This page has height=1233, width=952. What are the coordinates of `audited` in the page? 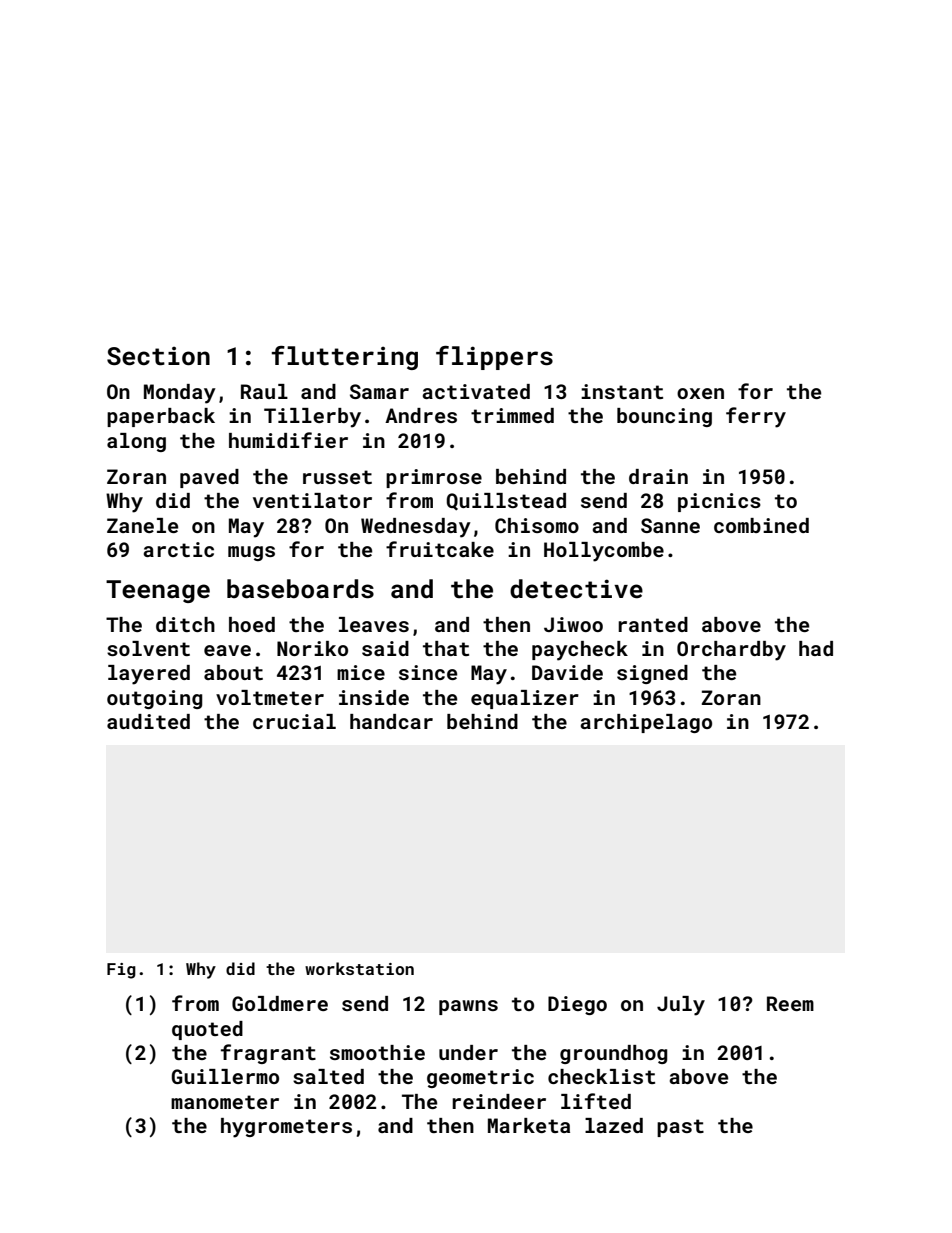 It's located at (148, 721).
